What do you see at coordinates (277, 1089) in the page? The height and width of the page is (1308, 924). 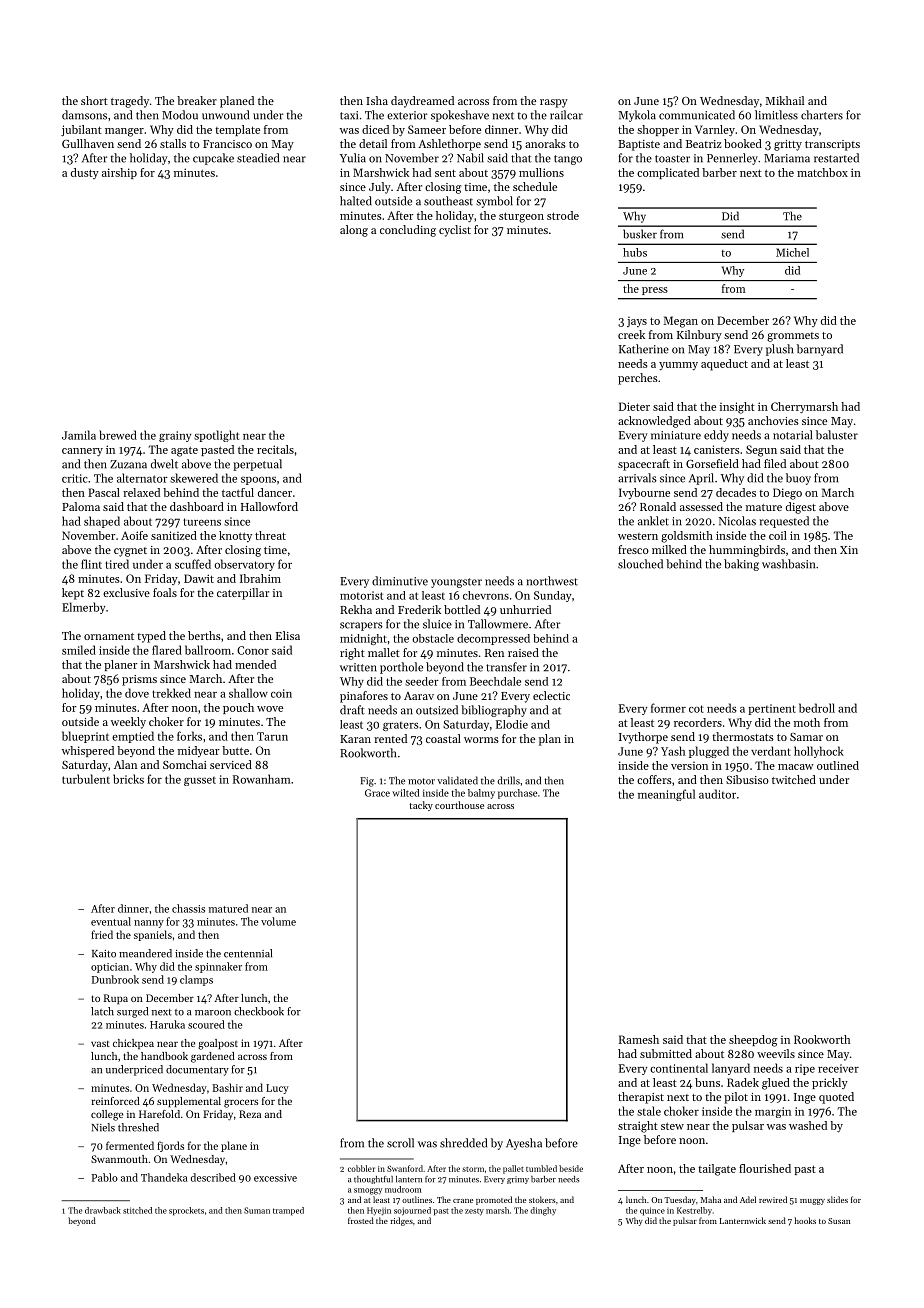 I see `Lucy` at bounding box center [277, 1089].
